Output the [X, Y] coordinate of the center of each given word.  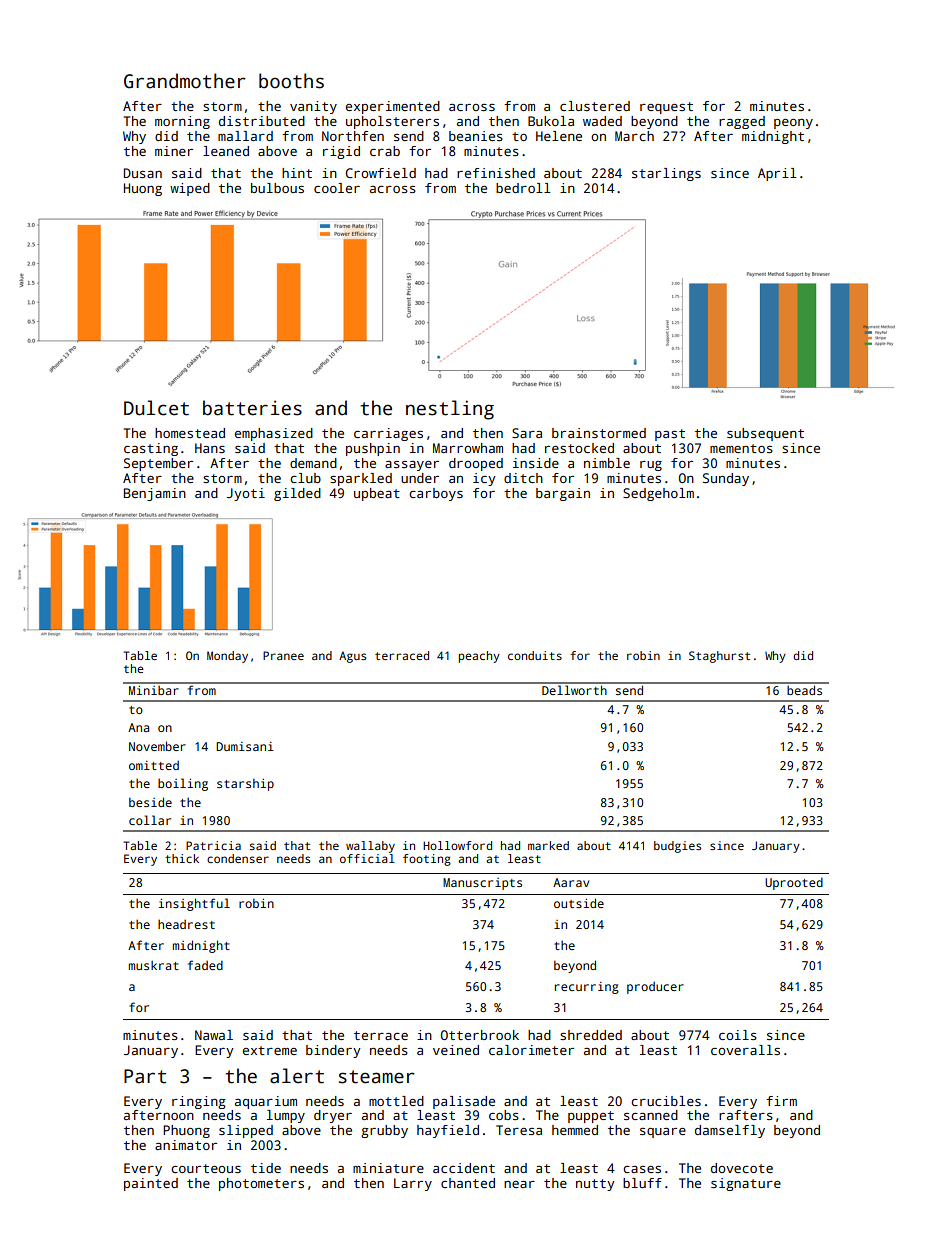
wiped [190, 189]
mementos [741, 448]
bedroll [523, 188]
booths [291, 81]
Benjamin [155, 494]
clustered [595, 106]
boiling [183, 784]
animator [186, 1145]
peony [793, 124]
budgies [677, 847]
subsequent [765, 434]
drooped [476, 464]
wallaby [370, 847]
